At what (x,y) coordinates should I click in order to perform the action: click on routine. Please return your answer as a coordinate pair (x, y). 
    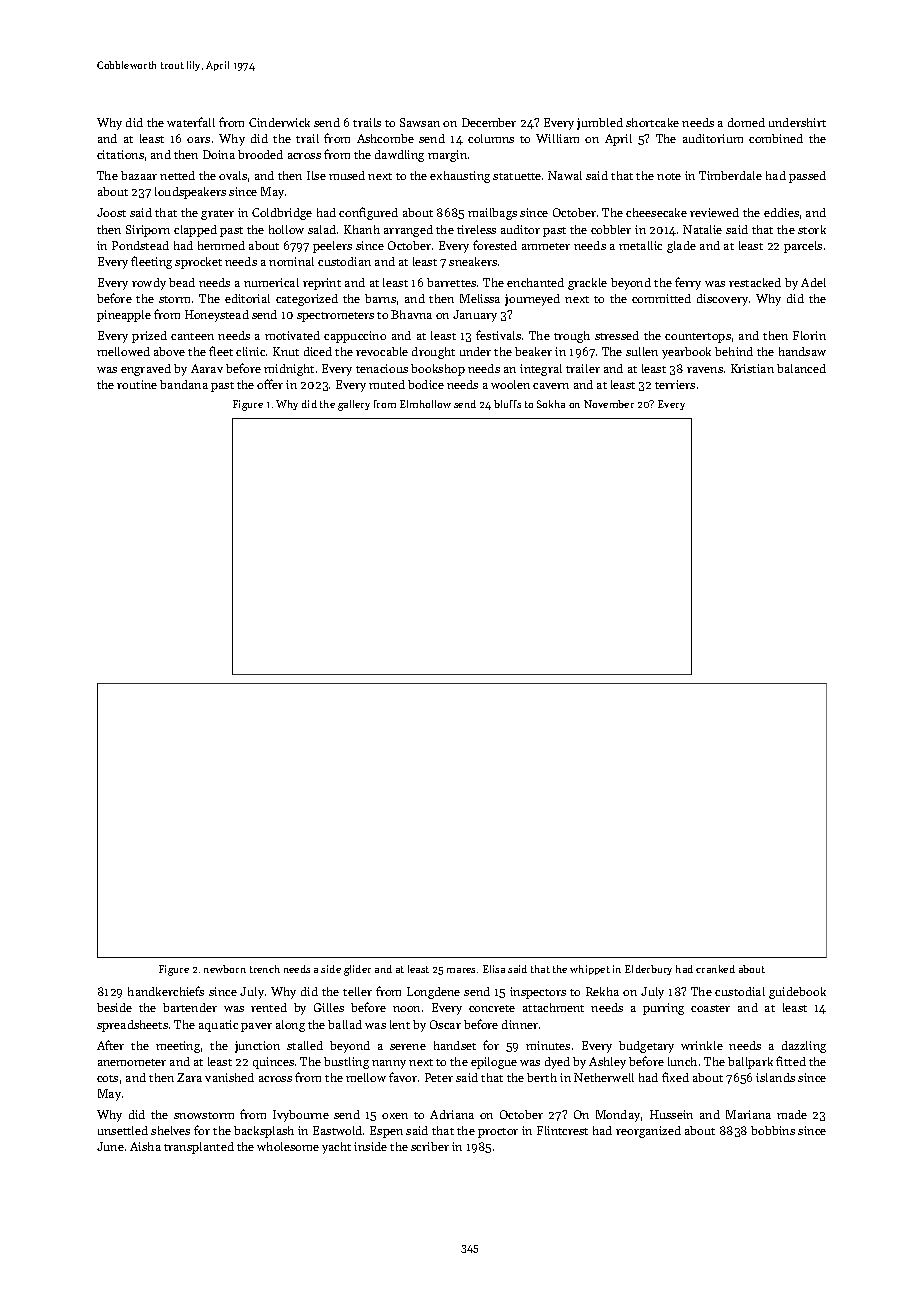
    Looking at the image, I should click on (137, 384).
